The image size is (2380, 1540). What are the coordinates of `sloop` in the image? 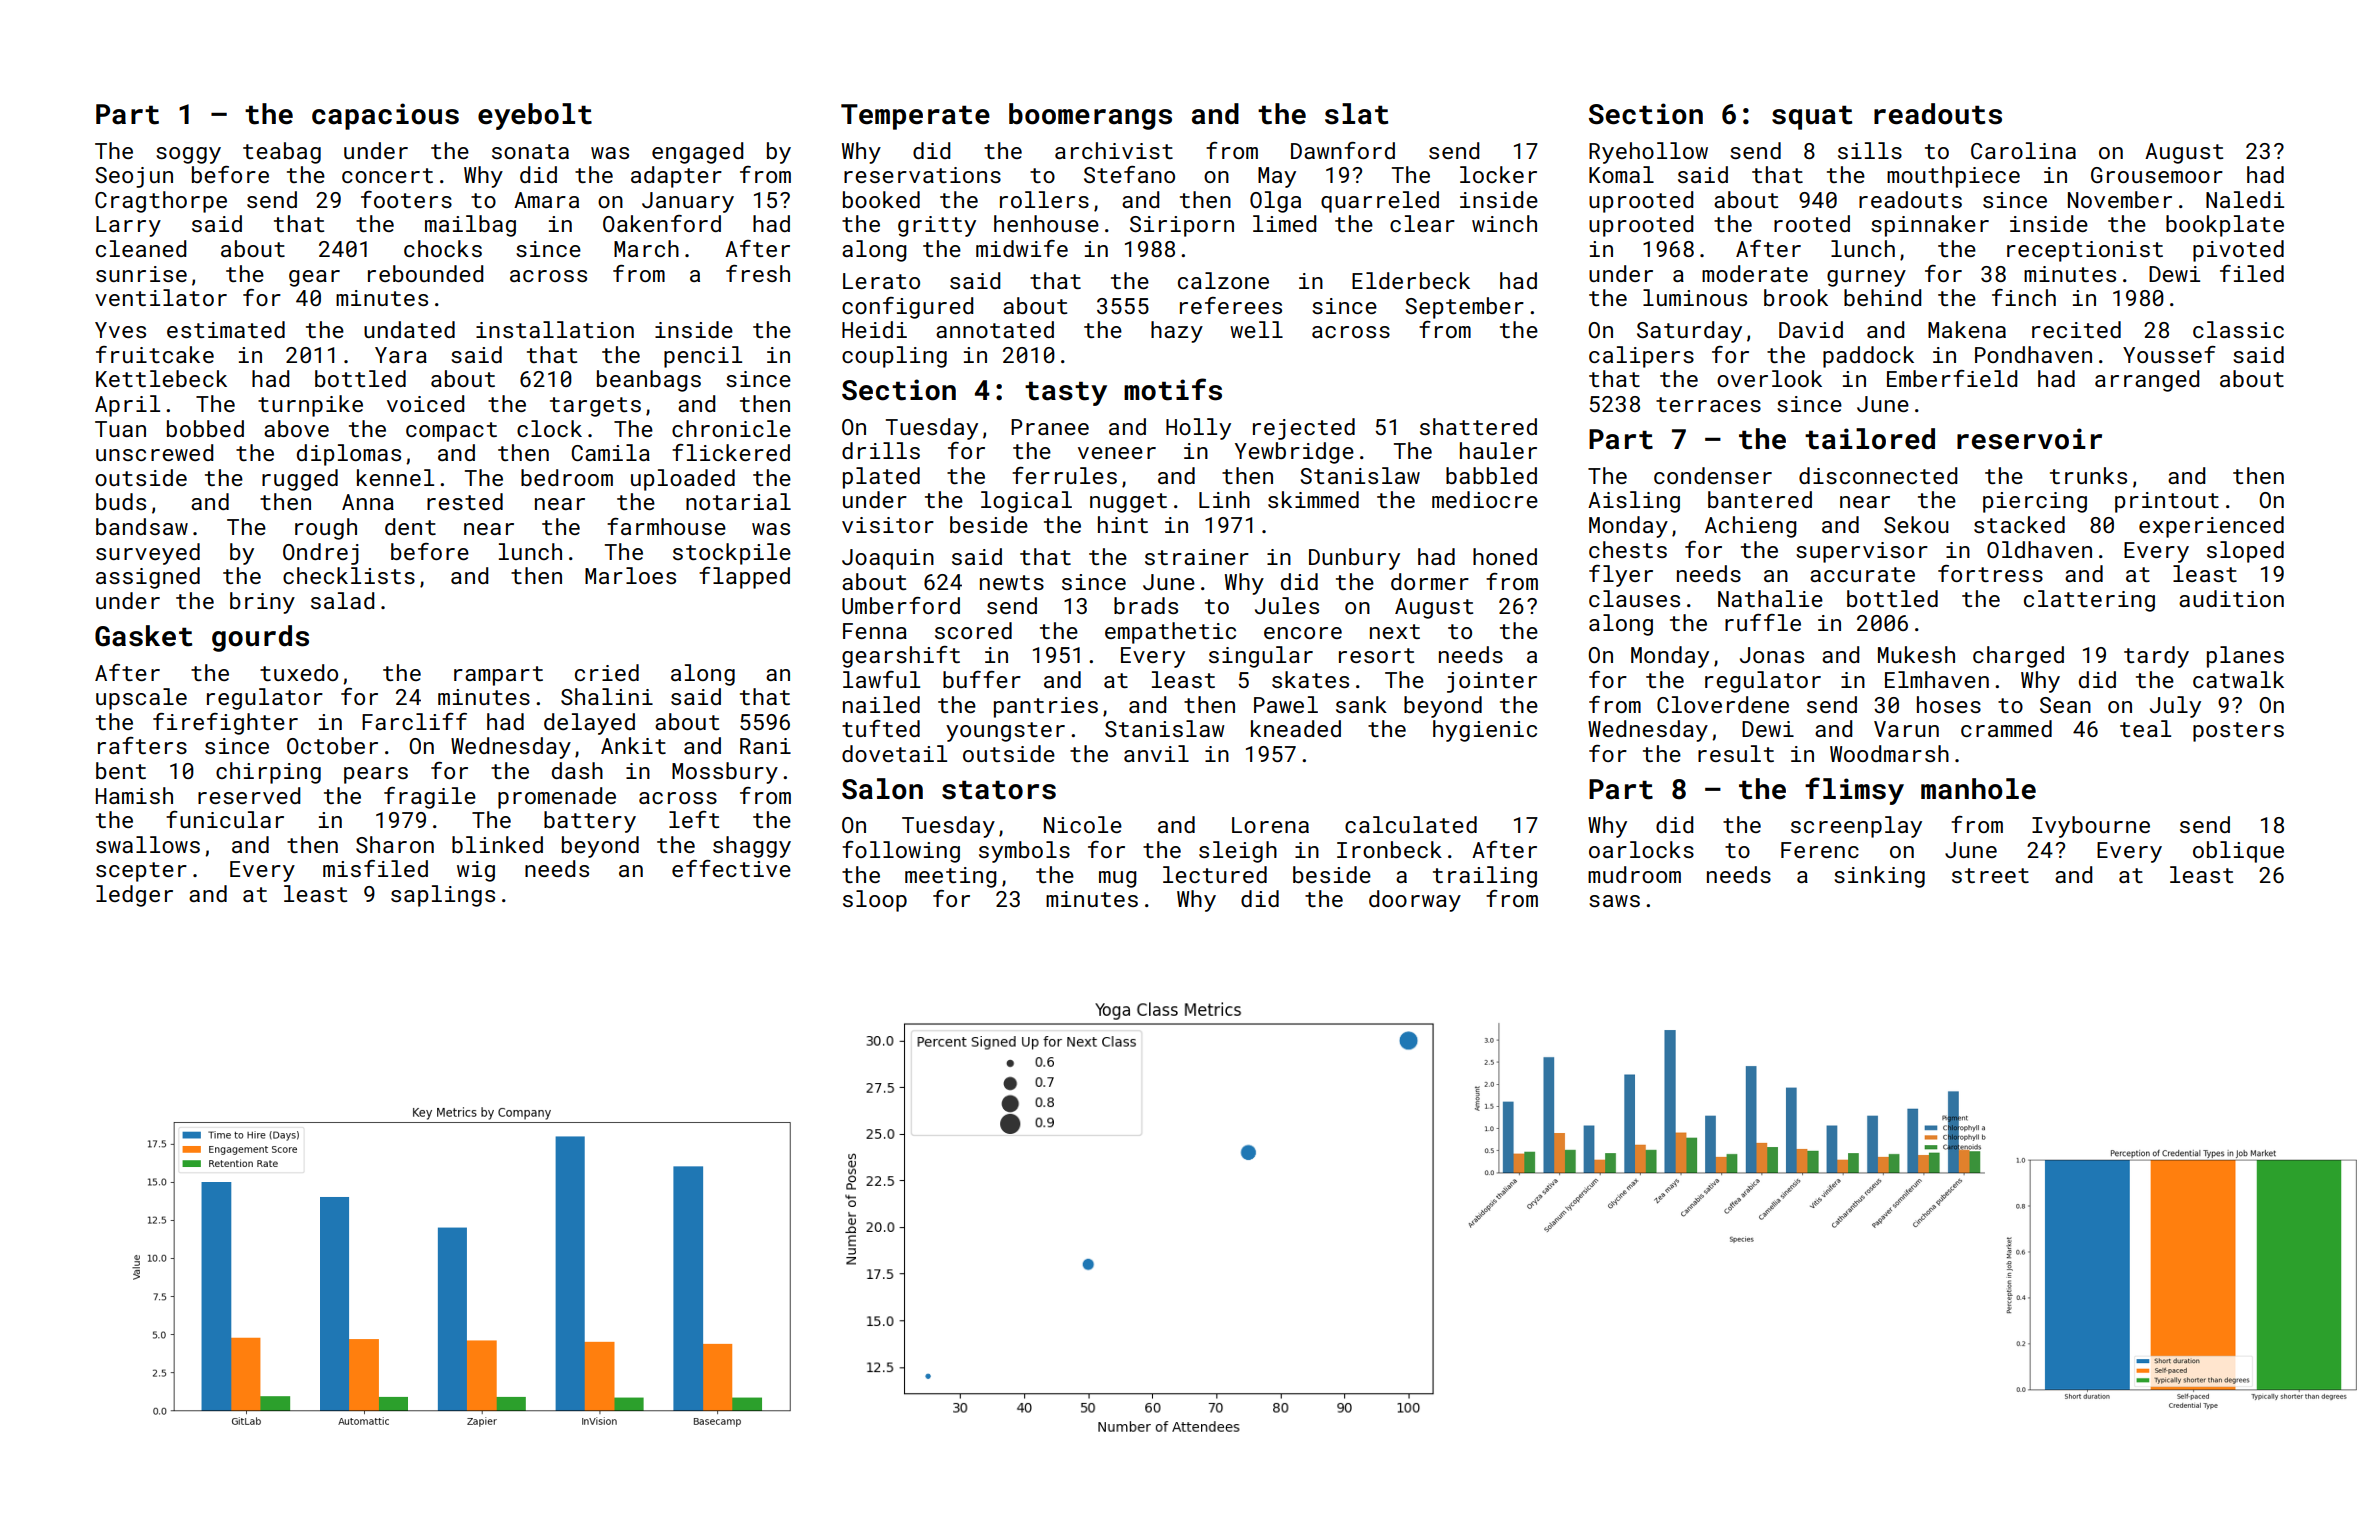 It's located at (875, 901).
